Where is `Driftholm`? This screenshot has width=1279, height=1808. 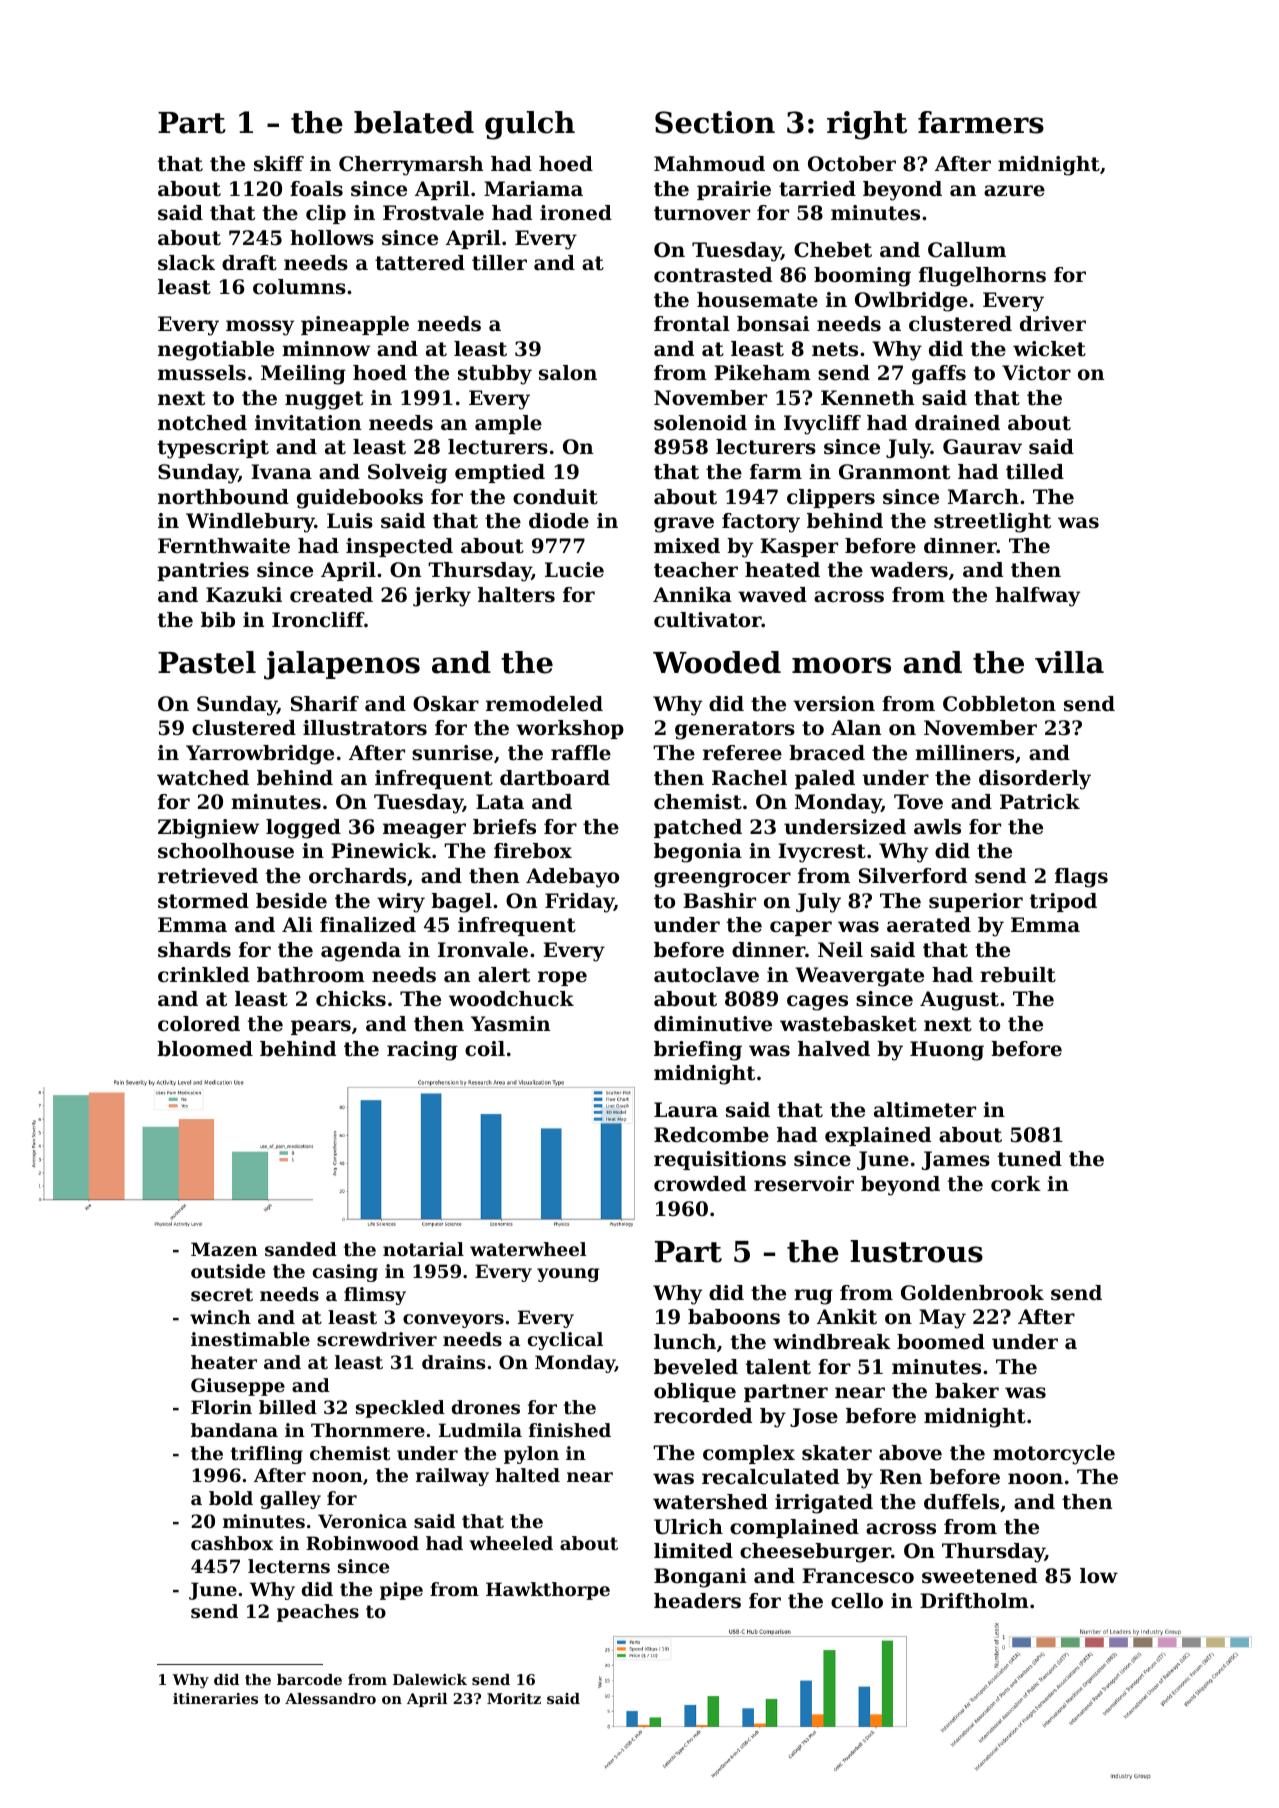 Driftholm is located at coordinates (974, 1601).
